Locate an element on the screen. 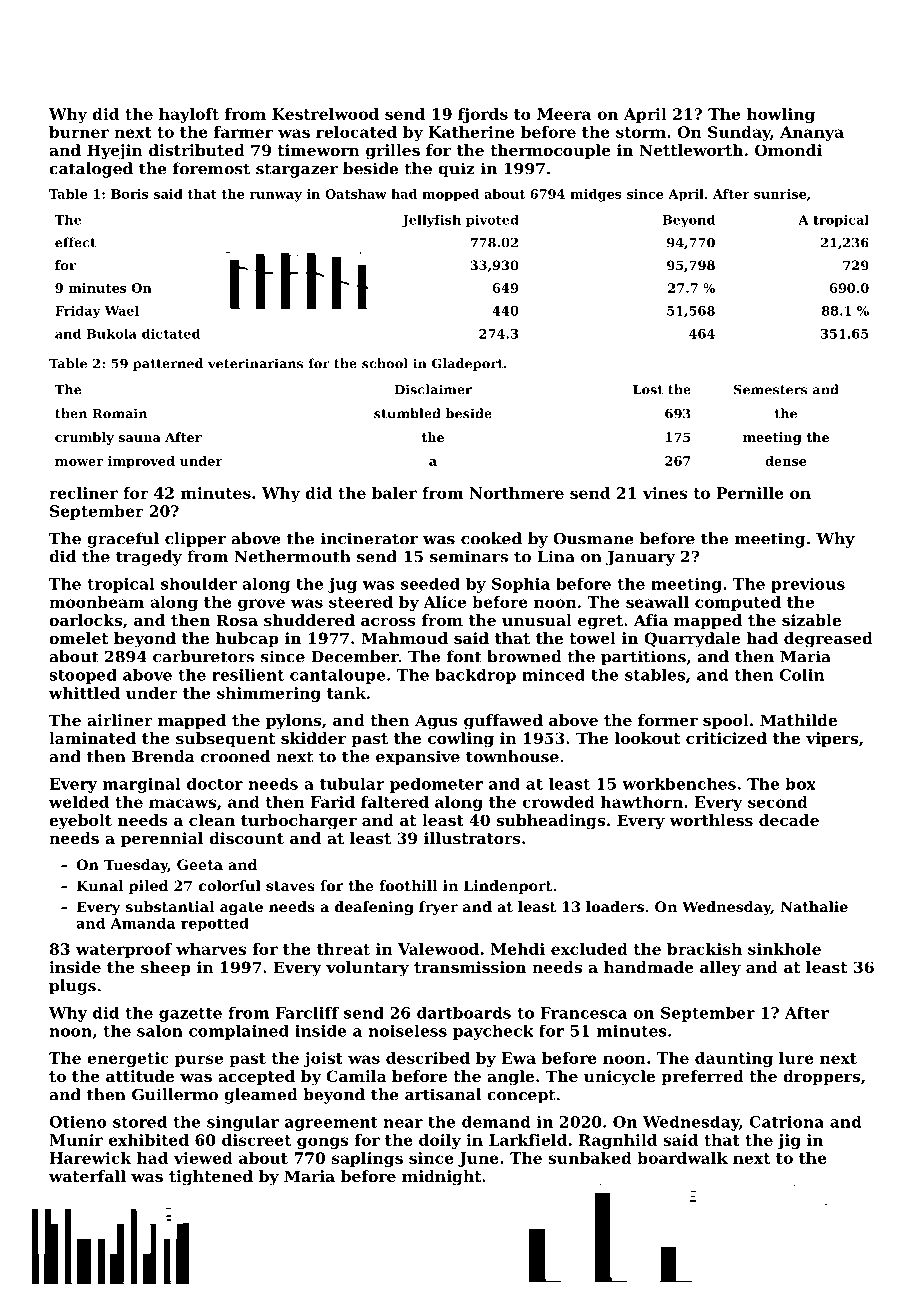 Image resolution: width=924 pixels, height=1308 pixels. fjords is located at coordinates (483, 115).
